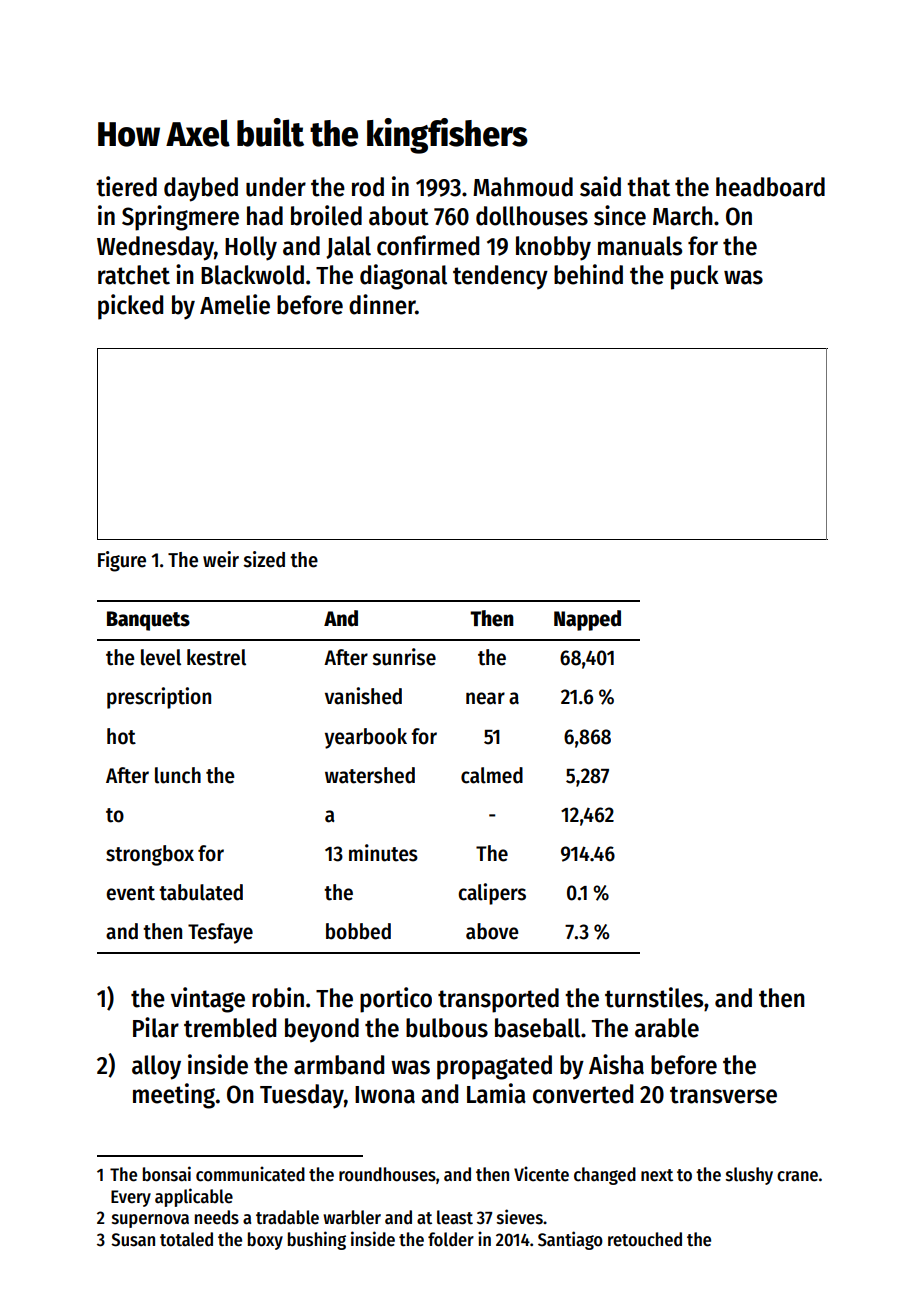 This page has width=924, height=1311. What do you see at coordinates (492, 894) in the page?
I see `calipers` at bounding box center [492, 894].
